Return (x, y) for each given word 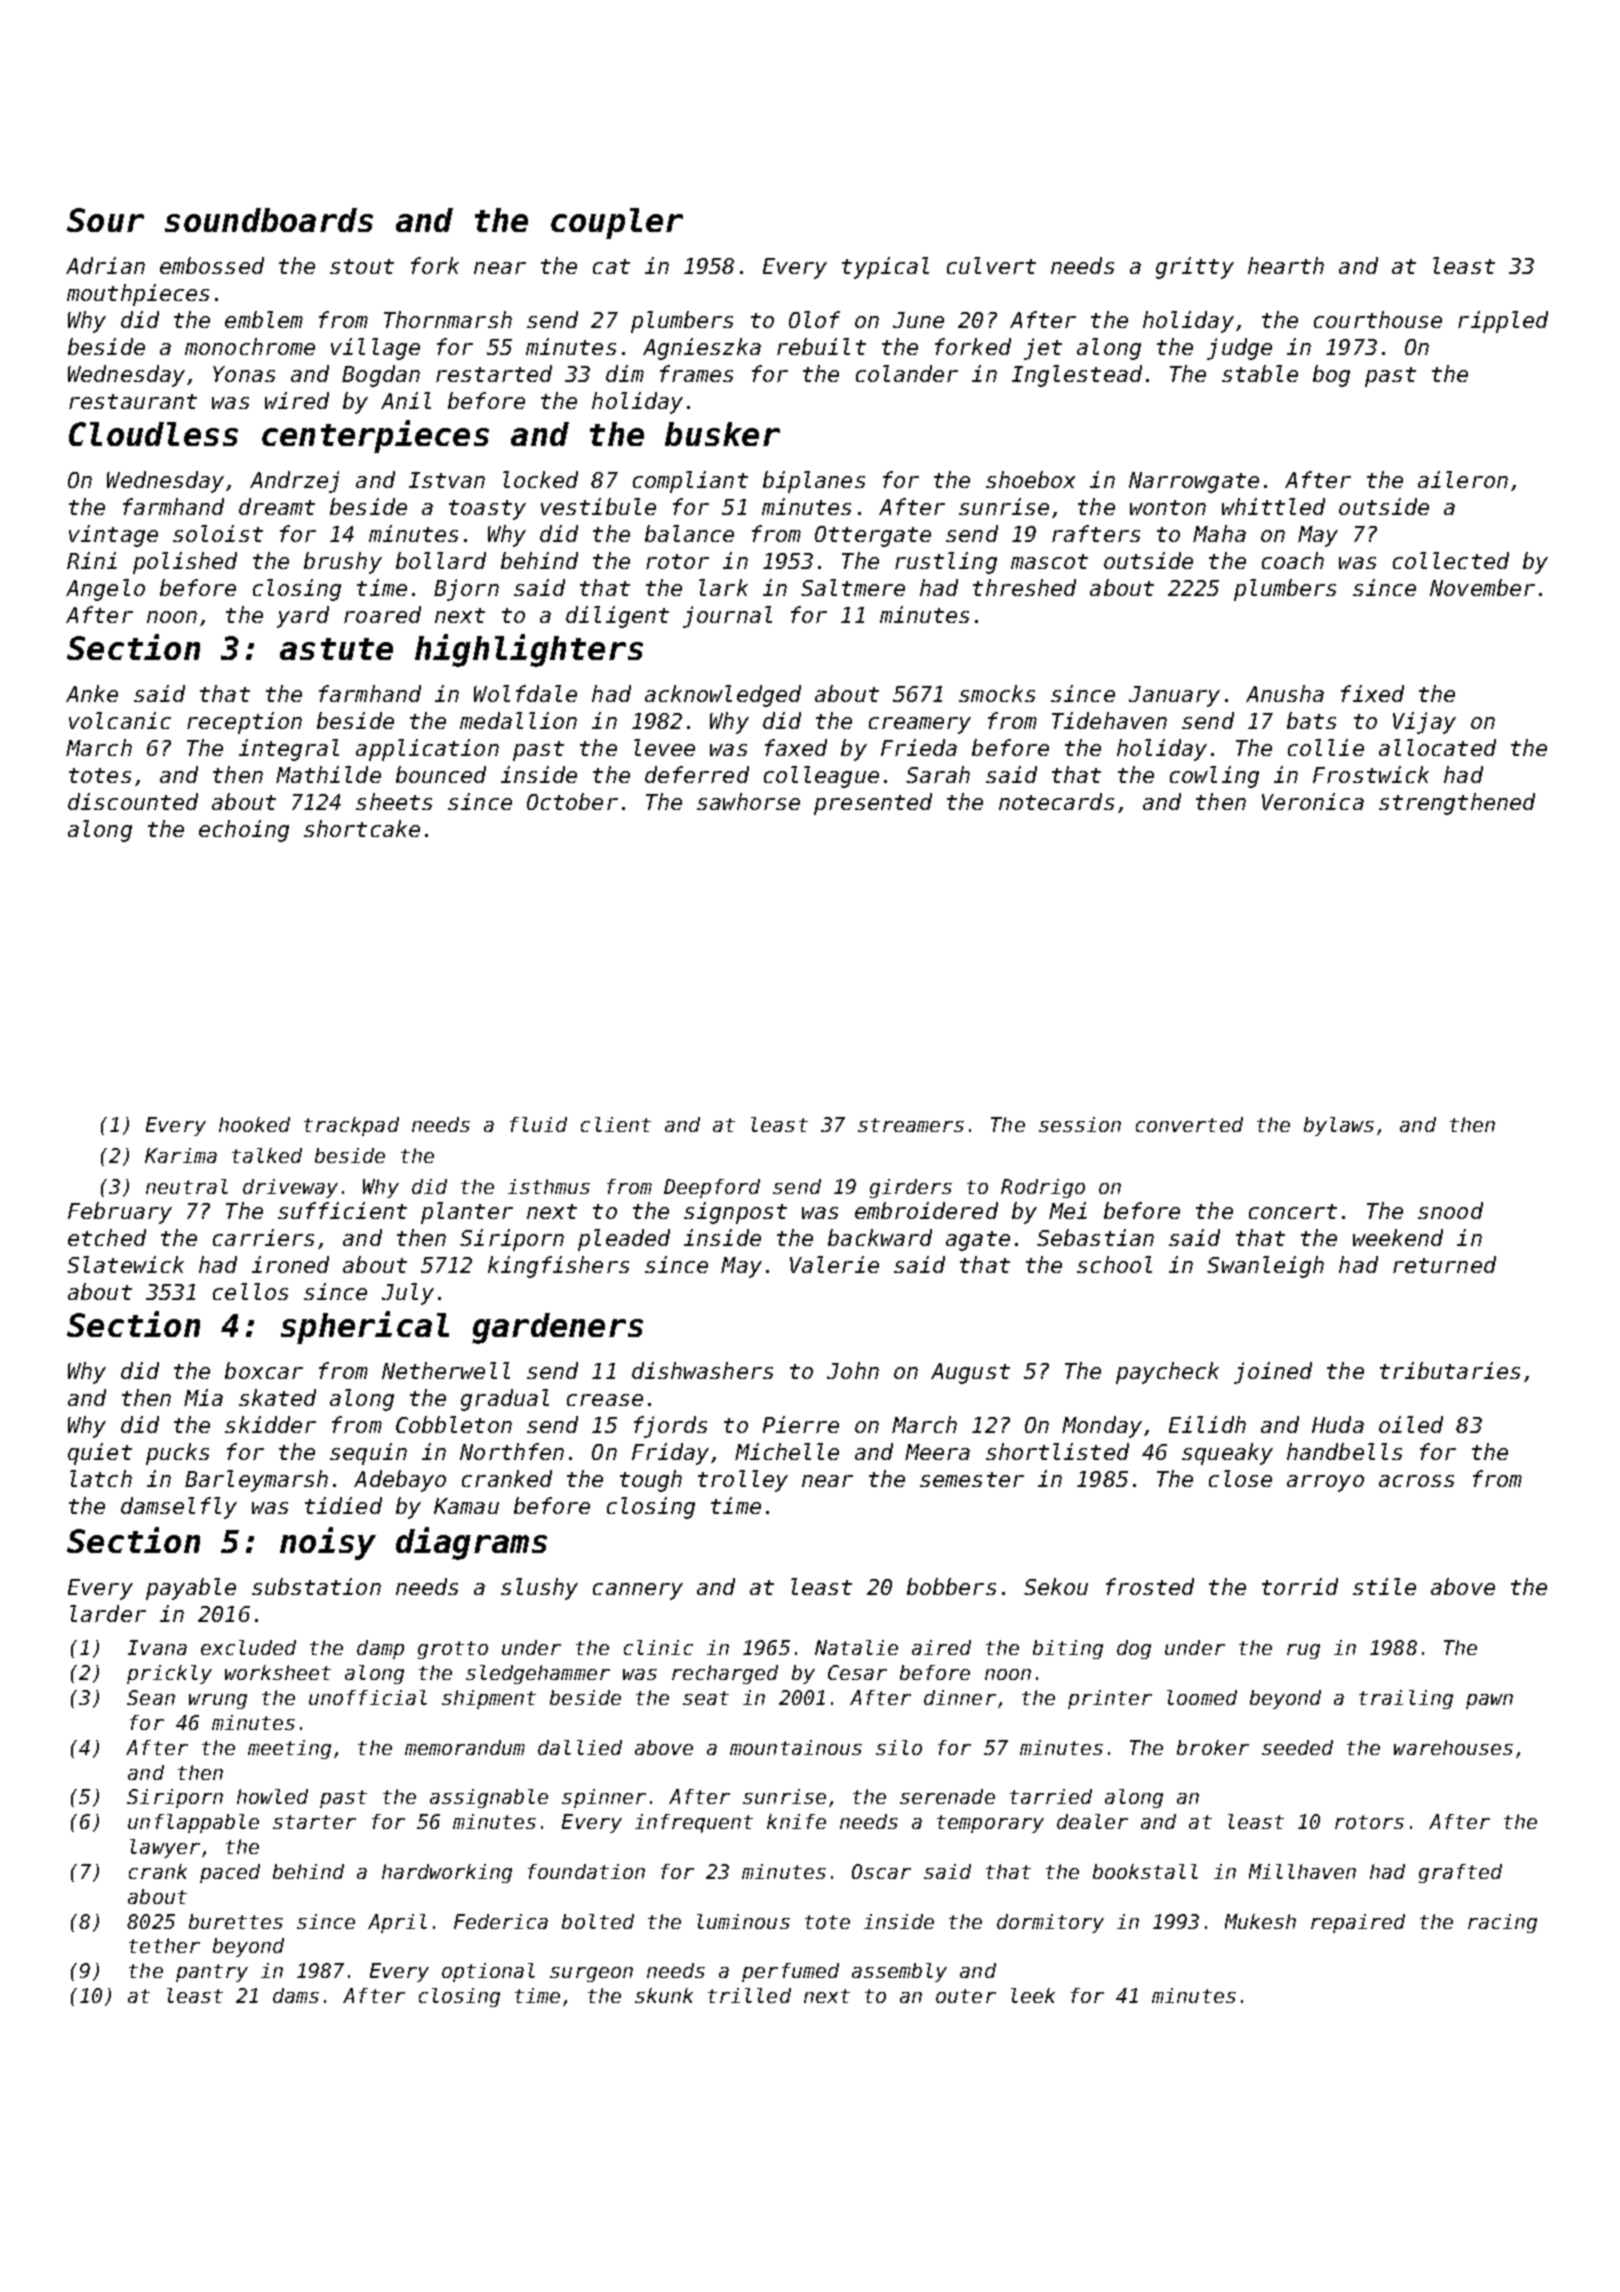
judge (1239, 349)
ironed (290, 1264)
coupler (617, 223)
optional (488, 1972)
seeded (1297, 1747)
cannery (638, 1591)
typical (885, 268)
